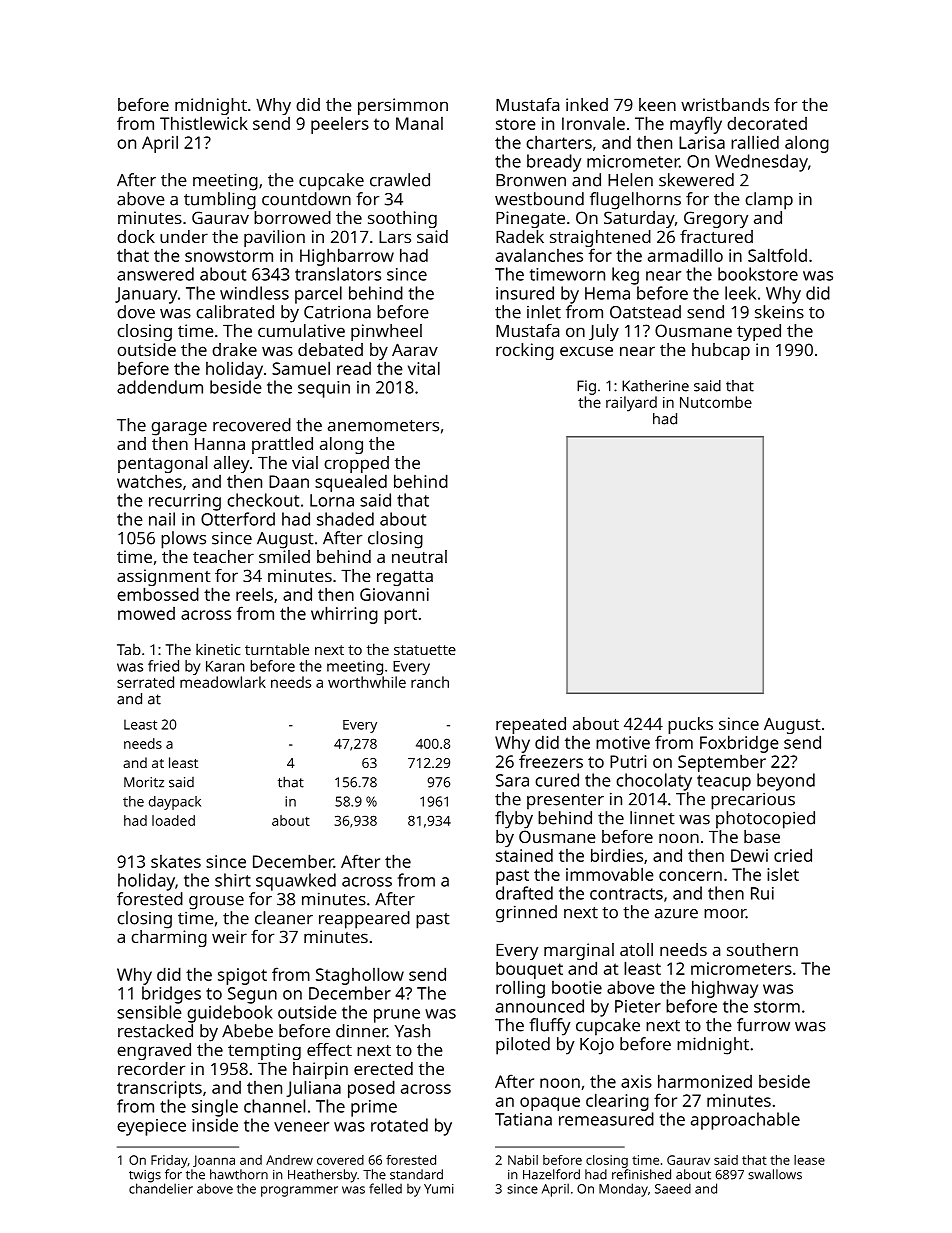 Image resolution: width=952 pixels, height=1233 pixels. I want to click on shaded, so click(345, 519).
